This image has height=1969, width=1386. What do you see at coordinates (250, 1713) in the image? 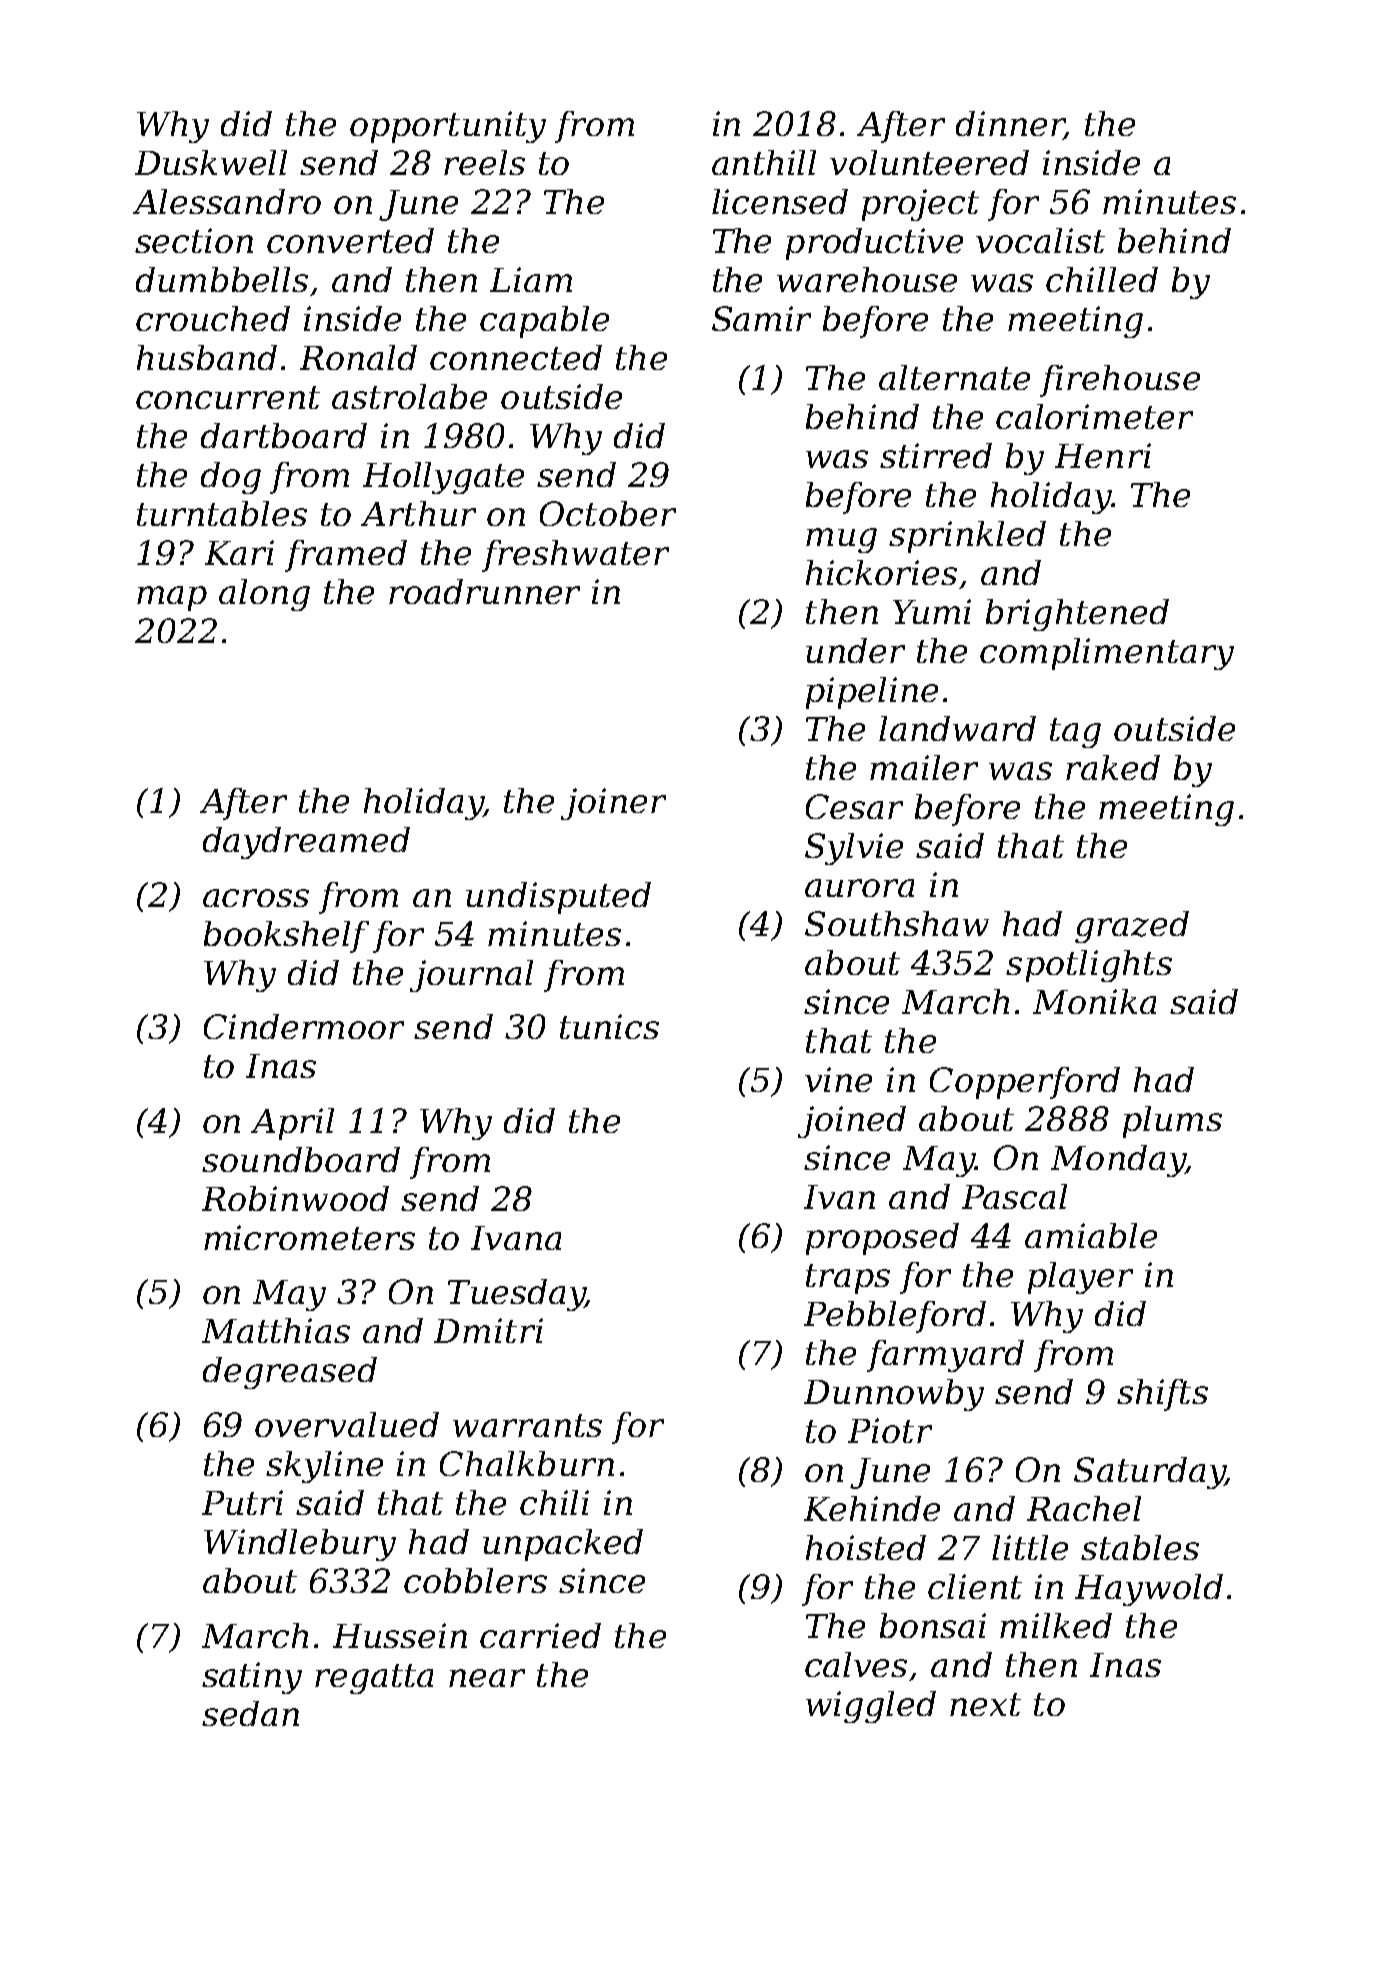
I see `sedan` at bounding box center [250, 1713].
